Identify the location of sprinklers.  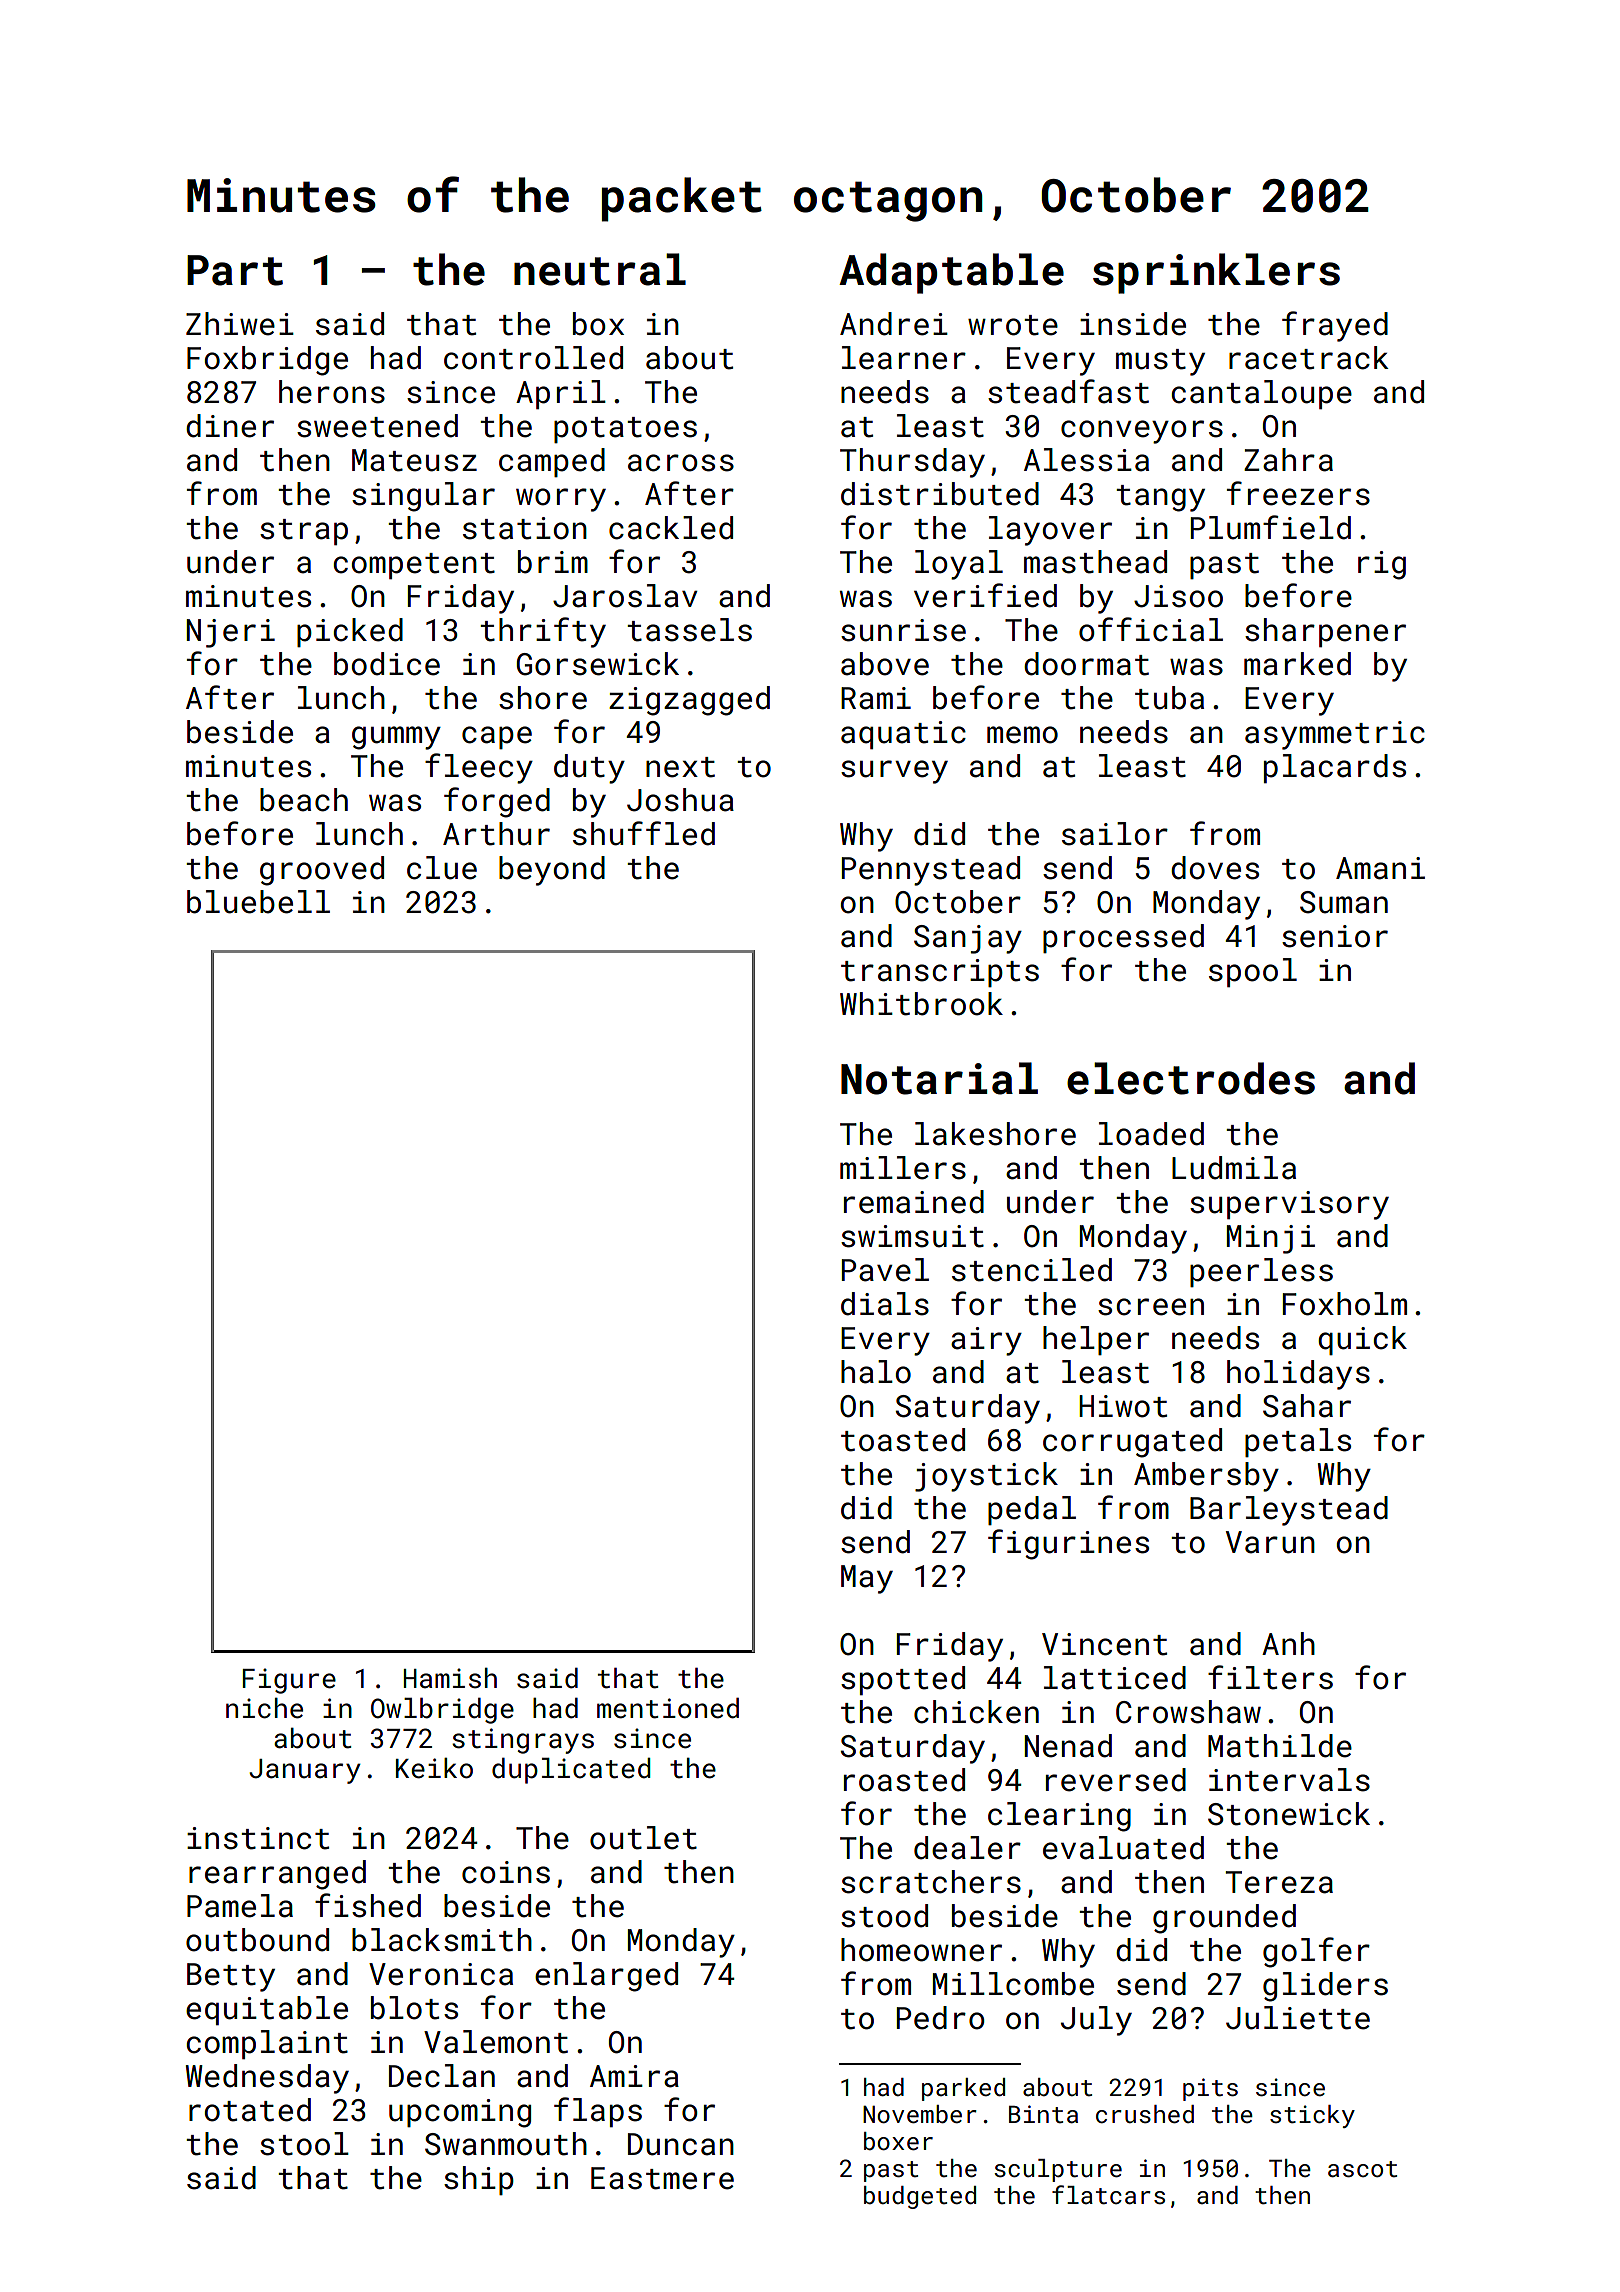
(1216, 273).
